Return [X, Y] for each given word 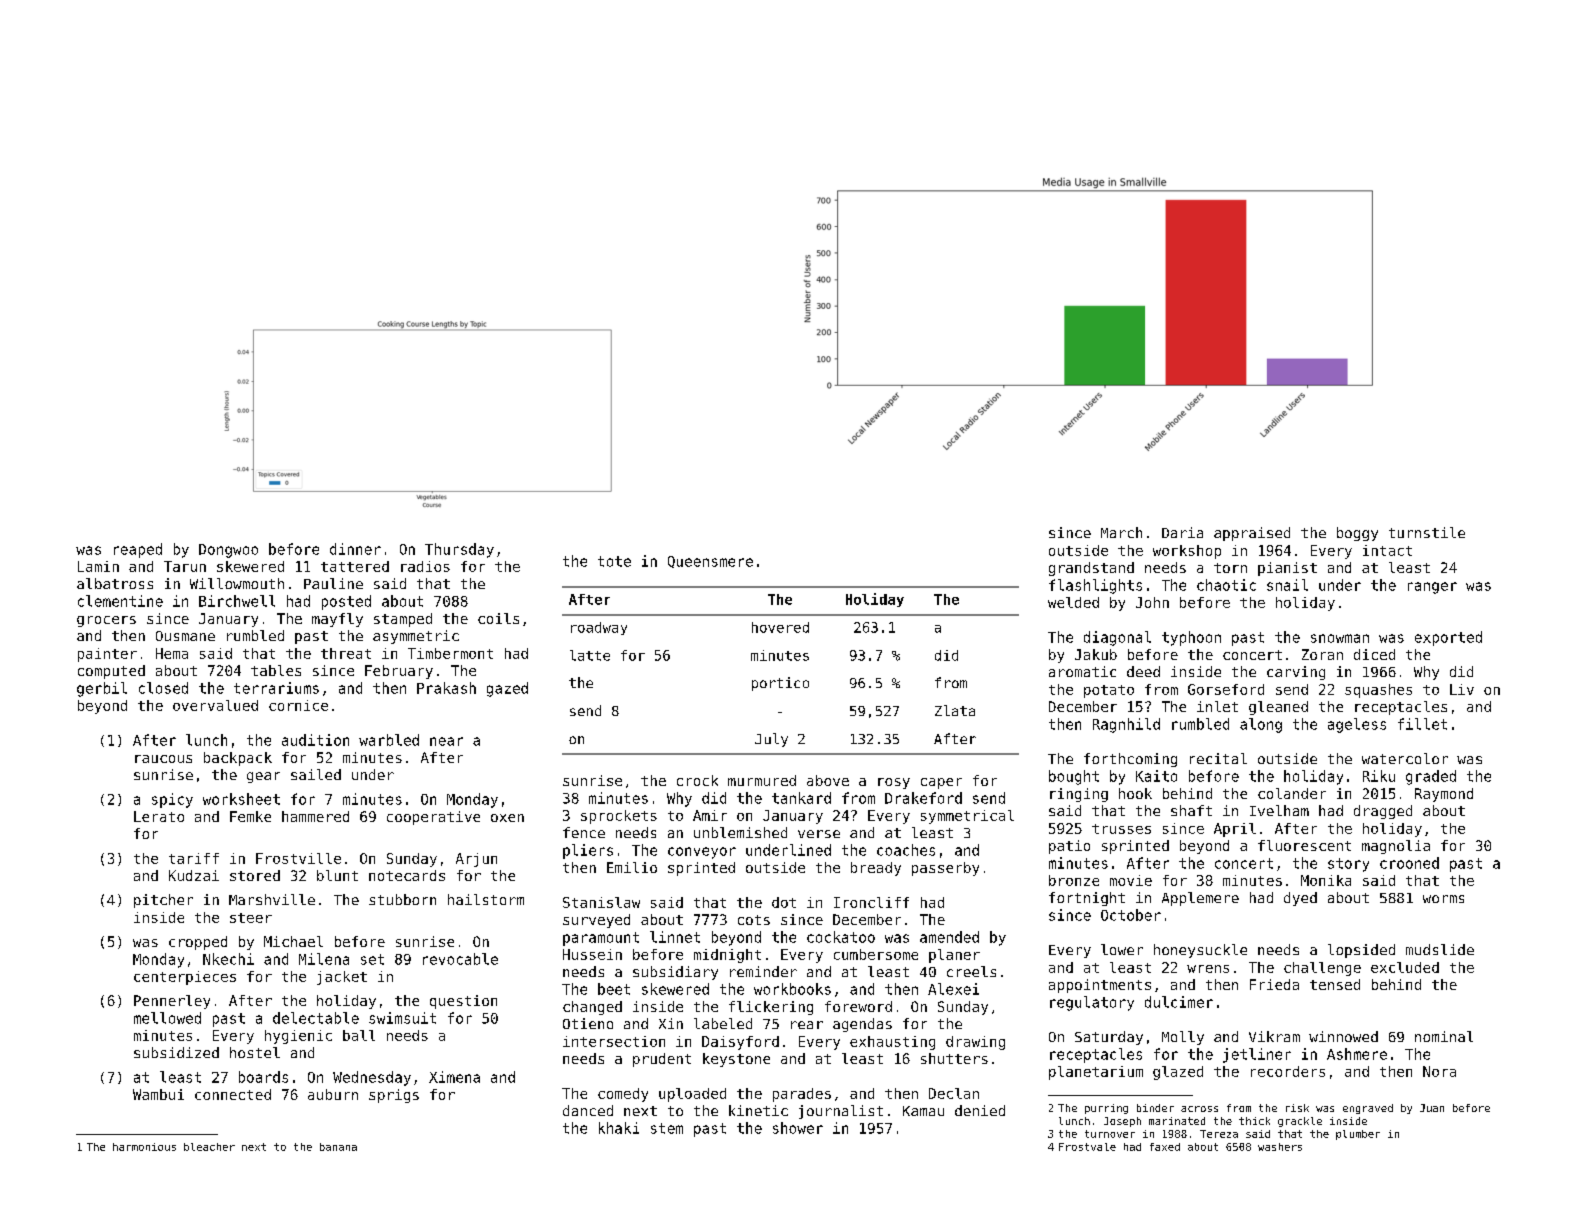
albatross [115, 583]
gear [263, 777]
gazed [507, 689]
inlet [1217, 706]
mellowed [167, 1018]
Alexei [953, 989]
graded [1431, 777]
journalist [841, 1112]
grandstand [1091, 569]
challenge [1322, 969]
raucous [163, 759]
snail [1287, 585]
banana [338, 1147]
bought [1074, 777]
